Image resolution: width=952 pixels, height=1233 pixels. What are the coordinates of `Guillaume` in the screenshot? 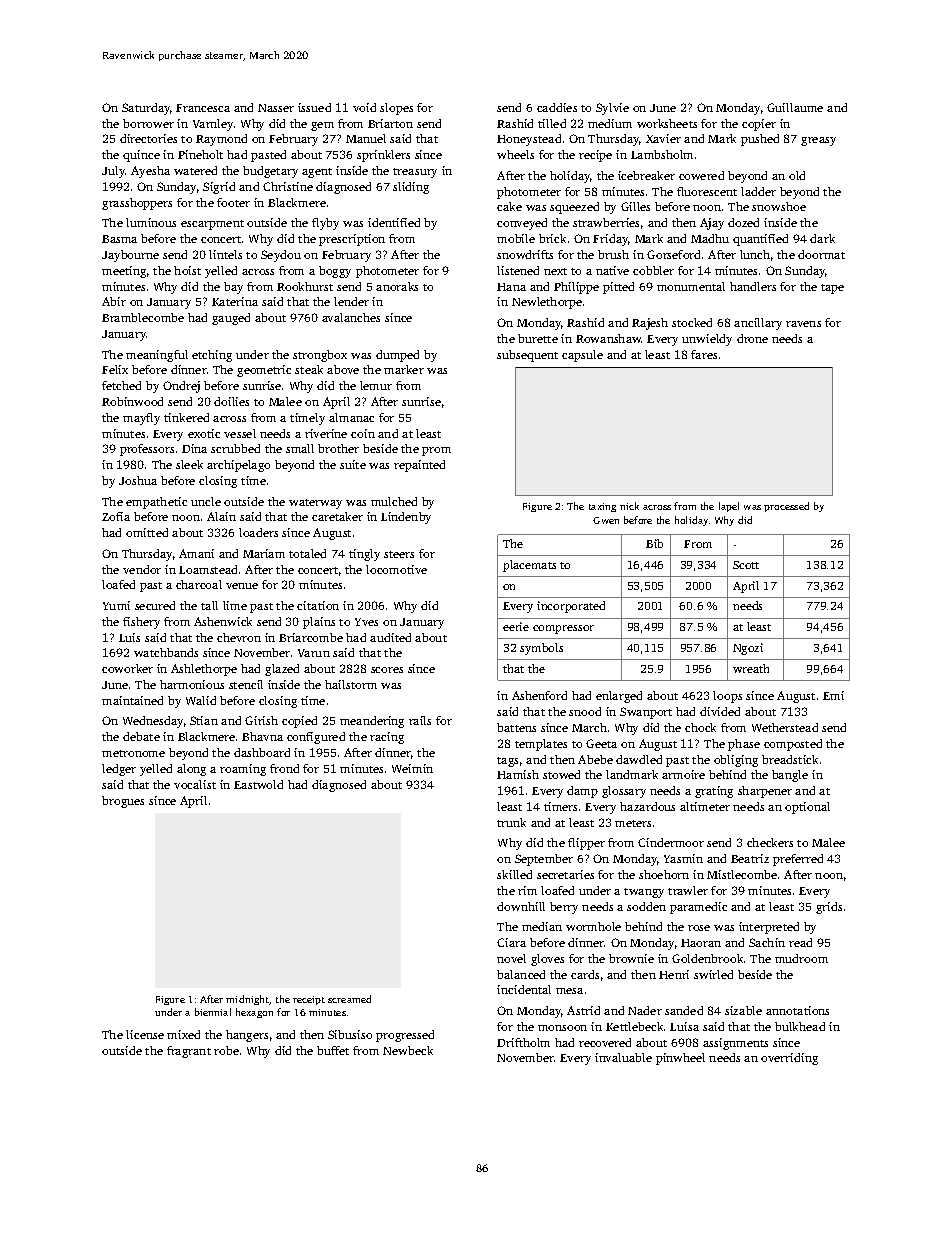 It's located at (795, 107).
